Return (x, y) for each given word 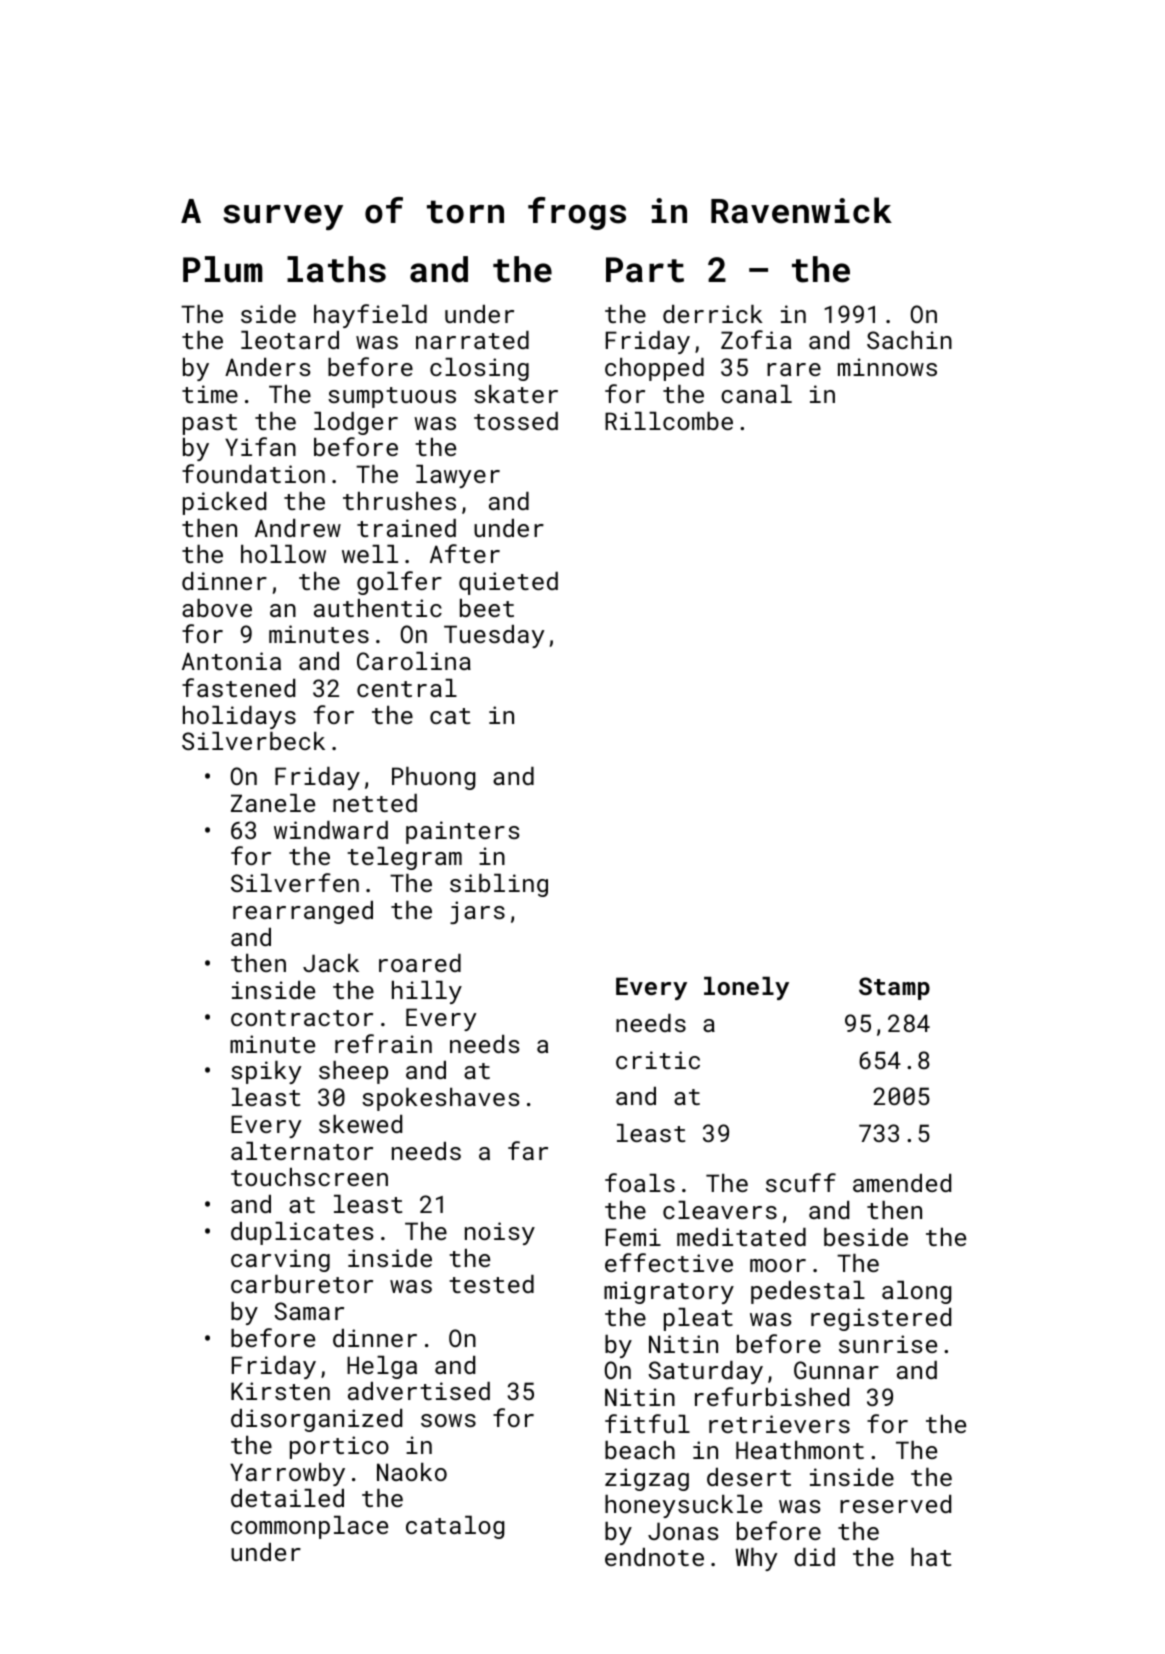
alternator (302, 1151)
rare (794, 369)
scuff (801, 1182)
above (217, 608)
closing (479, 369)
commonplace (309, 1527)
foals (640, 1182)
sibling (499, 885)
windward (331, 830)
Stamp (894, 988)
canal (756, 394)
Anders (268, 367)
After (465, 553)
